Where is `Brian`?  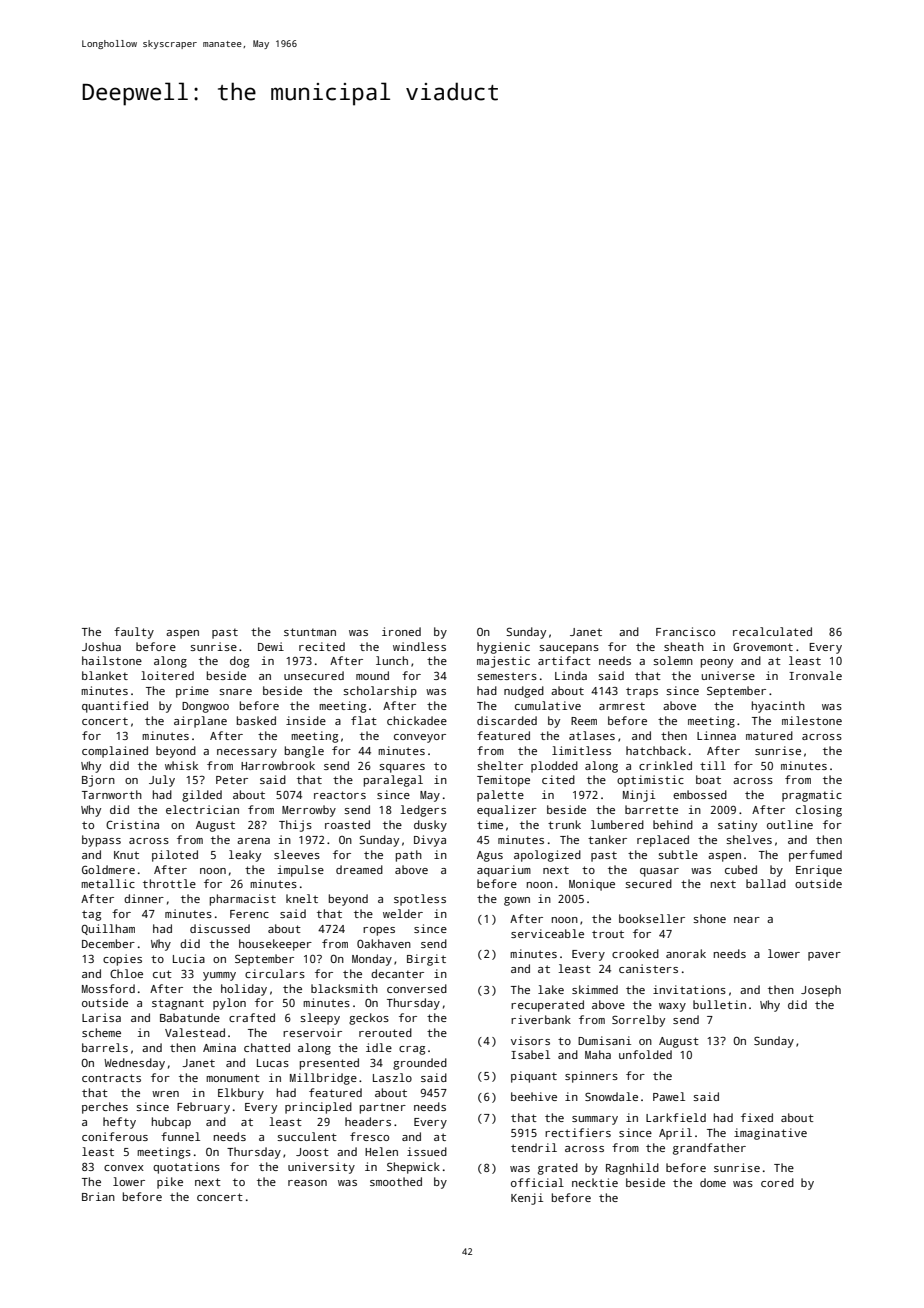
Brian is located at coordinates (98, 1196).
